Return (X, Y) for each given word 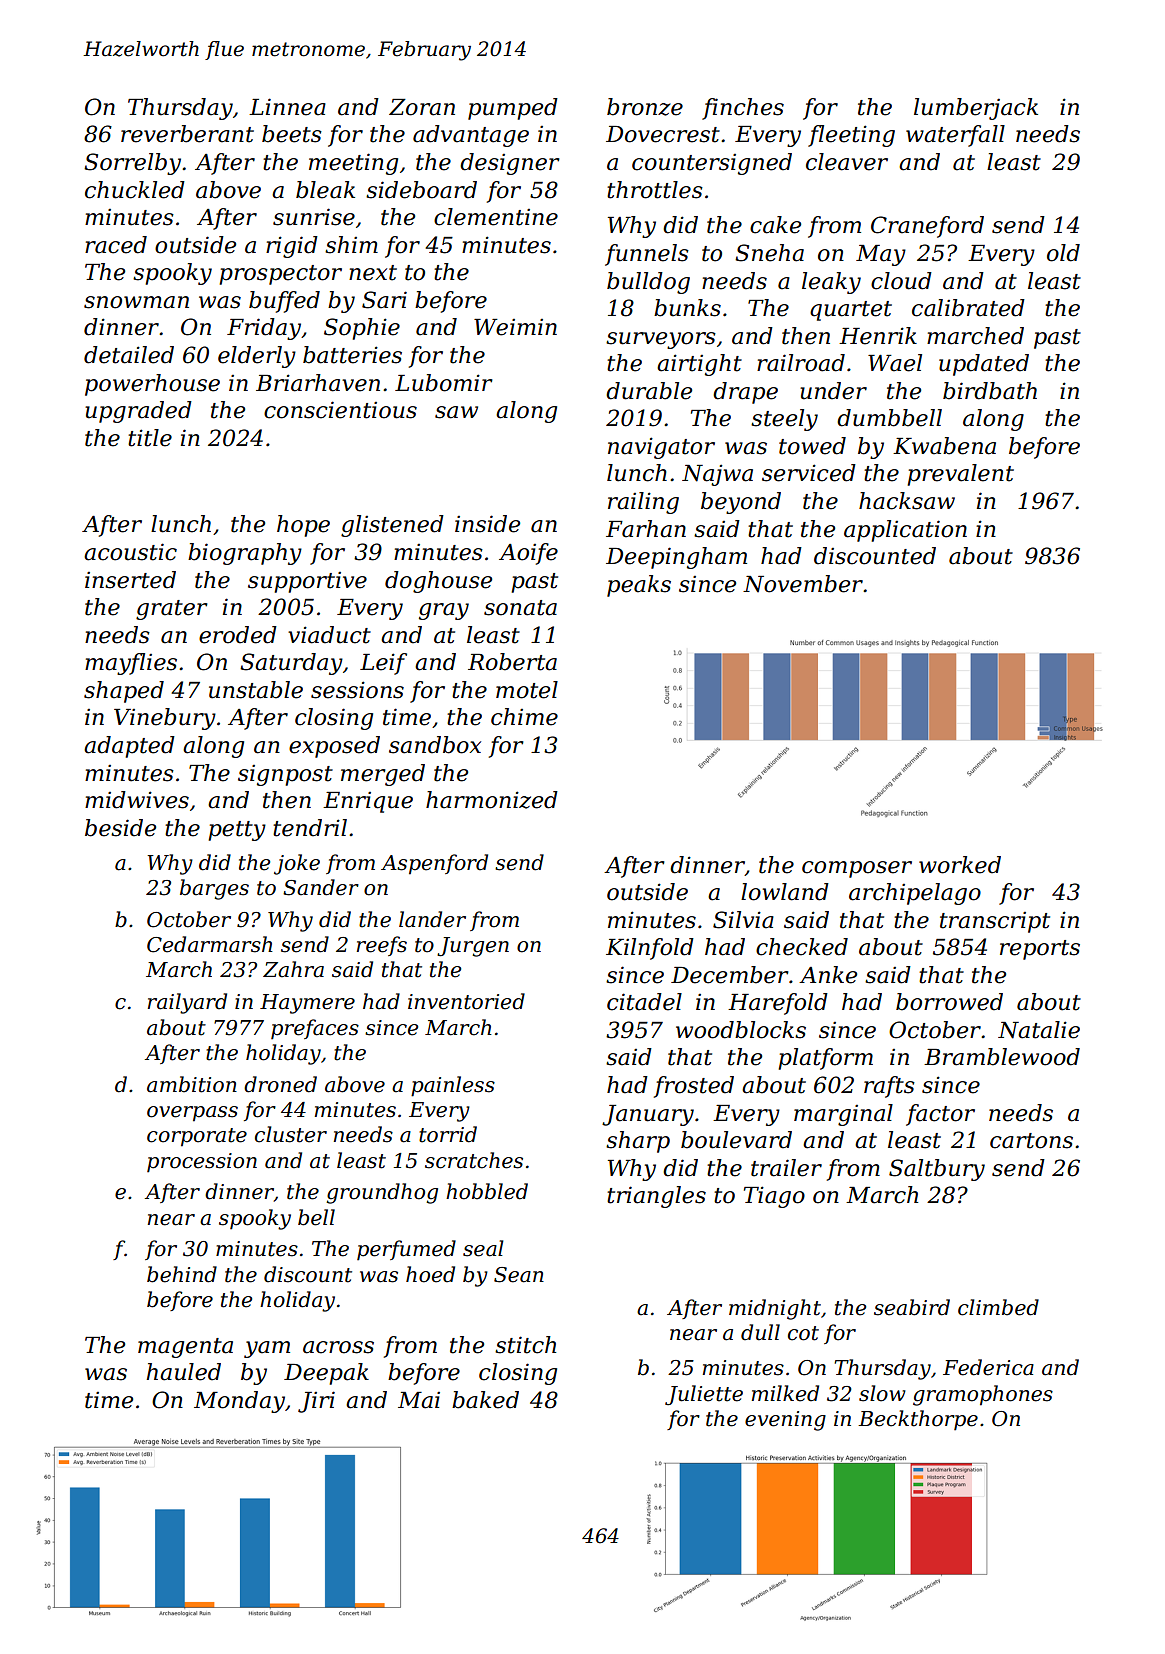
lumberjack (976, 109)
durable (649, 391)
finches (743, 109)
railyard (187, 1003)
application (905, 531)
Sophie (362, 329)
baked (485, 1400)
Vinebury (165, 719)
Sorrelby (132, 164)
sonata (520, 608)
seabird (912, 1307)
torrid (448, 1134)
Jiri (316, 1402)
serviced (809, 473)
